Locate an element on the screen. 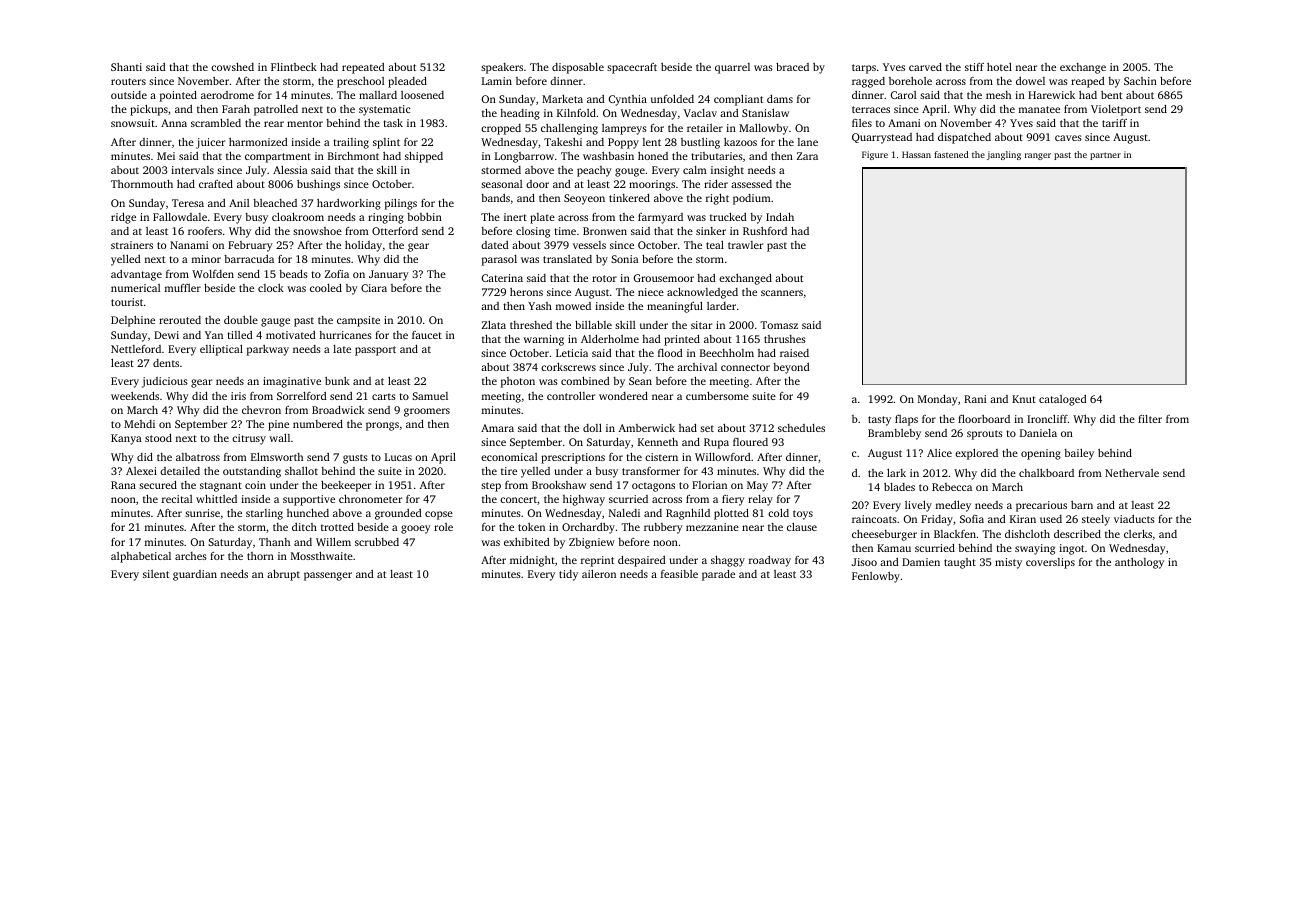 This screenshot has height=924, width=1308. task is located at coordinates (393, 123).
